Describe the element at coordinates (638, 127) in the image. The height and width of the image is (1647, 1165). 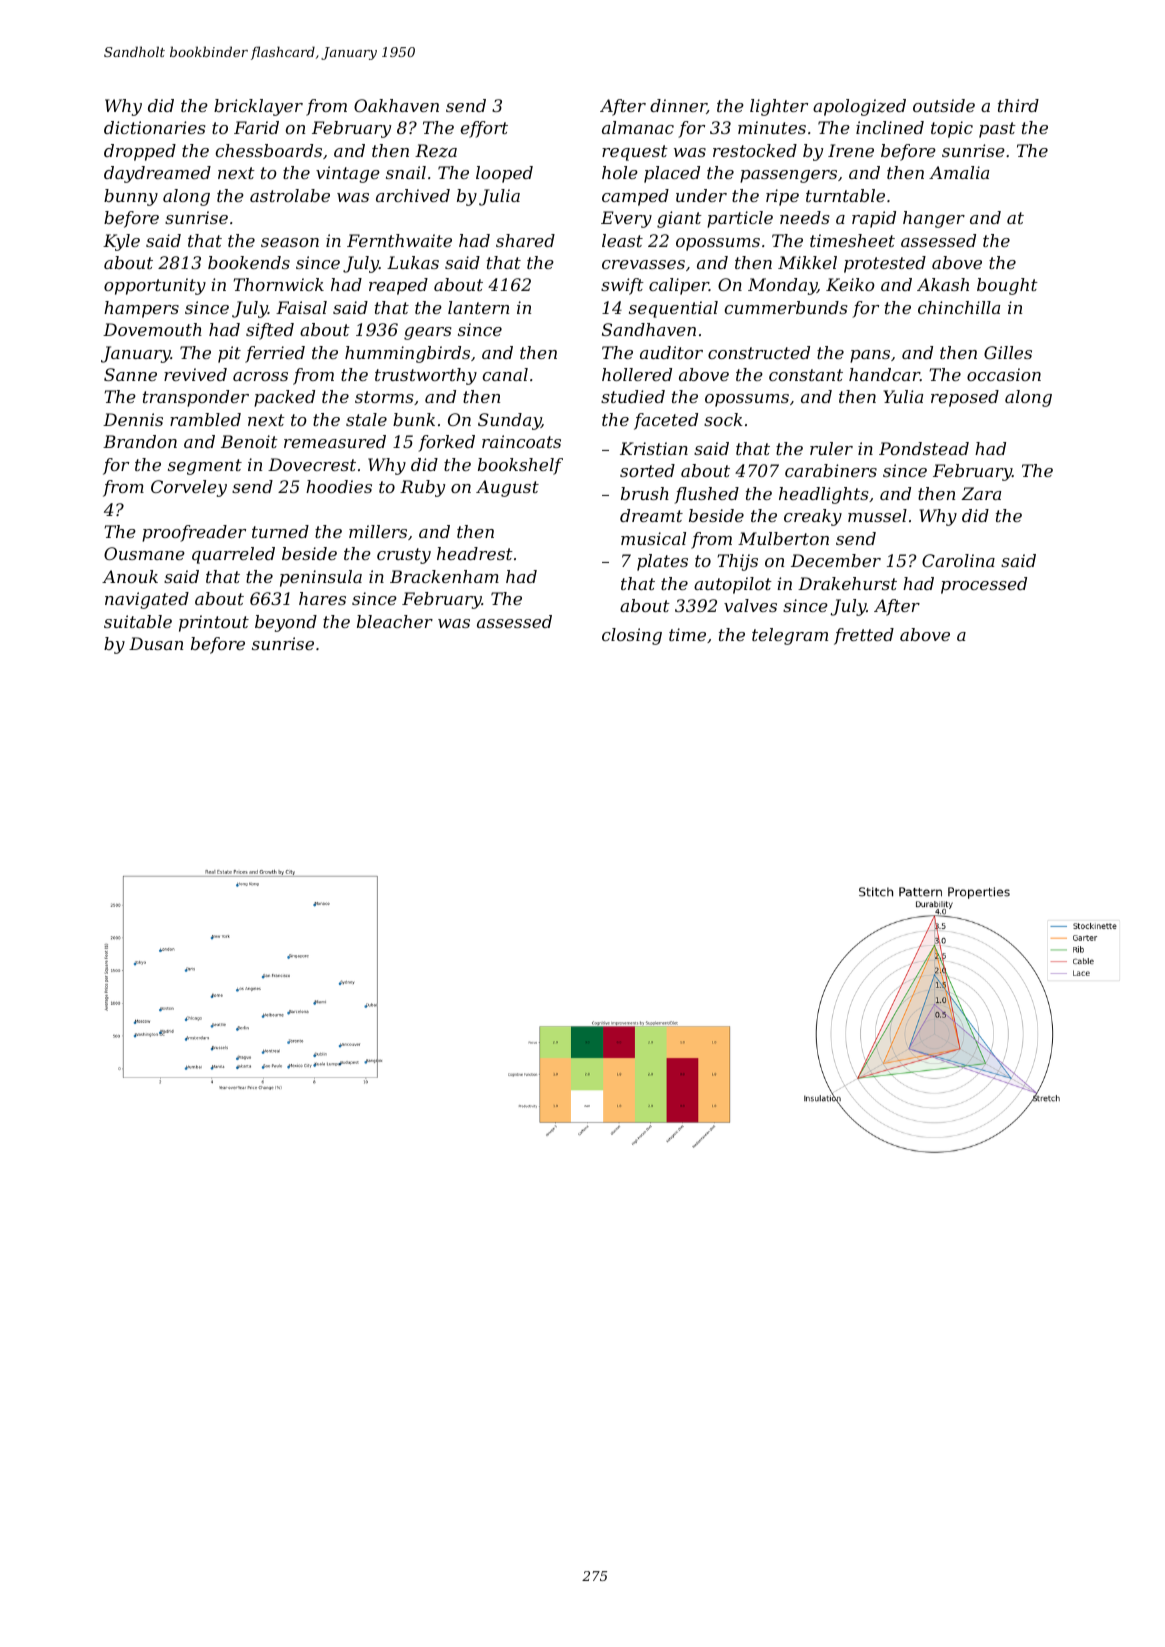
I see `almanac` at that location.
